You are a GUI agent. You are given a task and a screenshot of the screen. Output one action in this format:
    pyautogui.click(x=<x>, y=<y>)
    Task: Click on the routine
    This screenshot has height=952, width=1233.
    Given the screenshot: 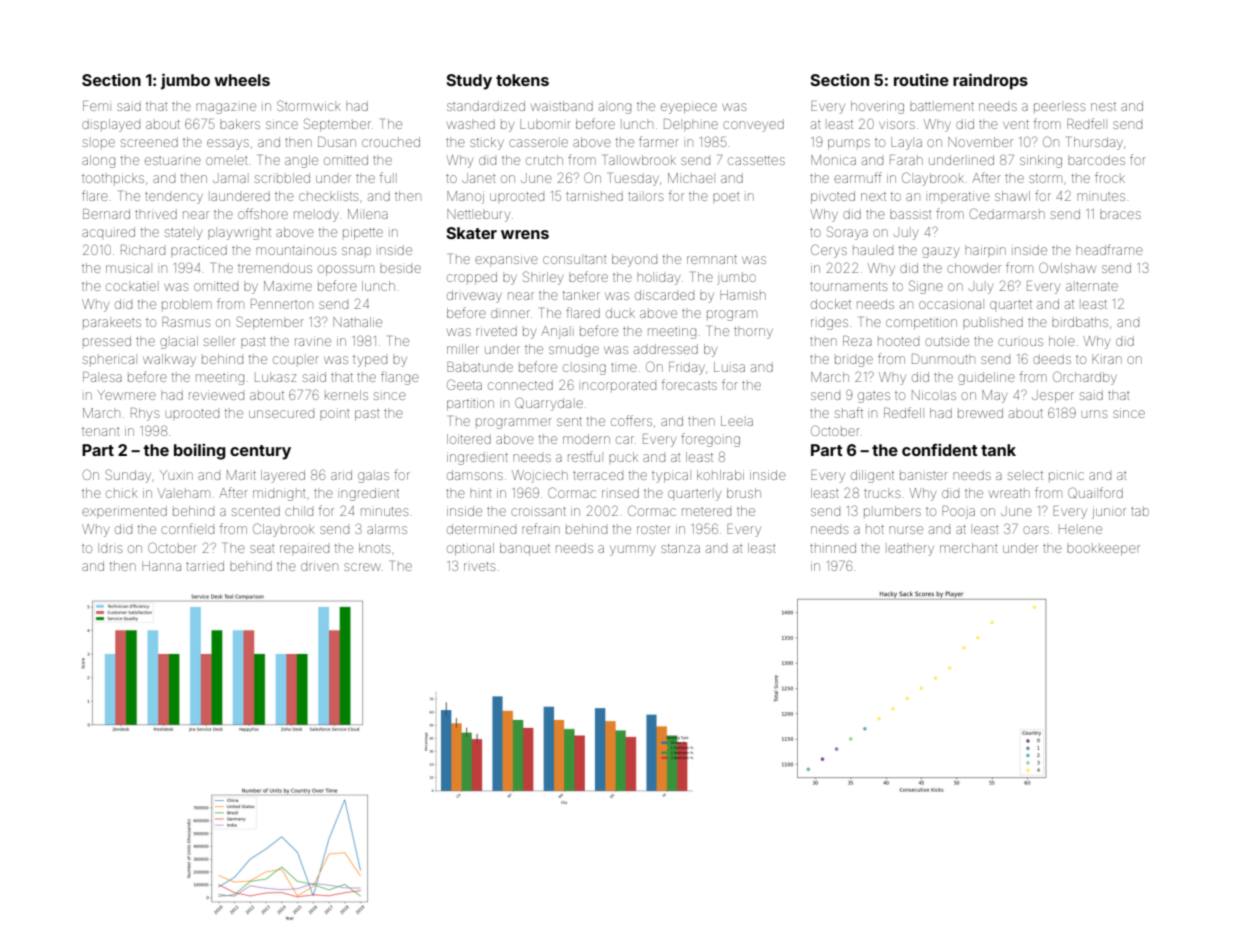 What is the action you would take?
    pyautogui.click(x=921, y=79)
